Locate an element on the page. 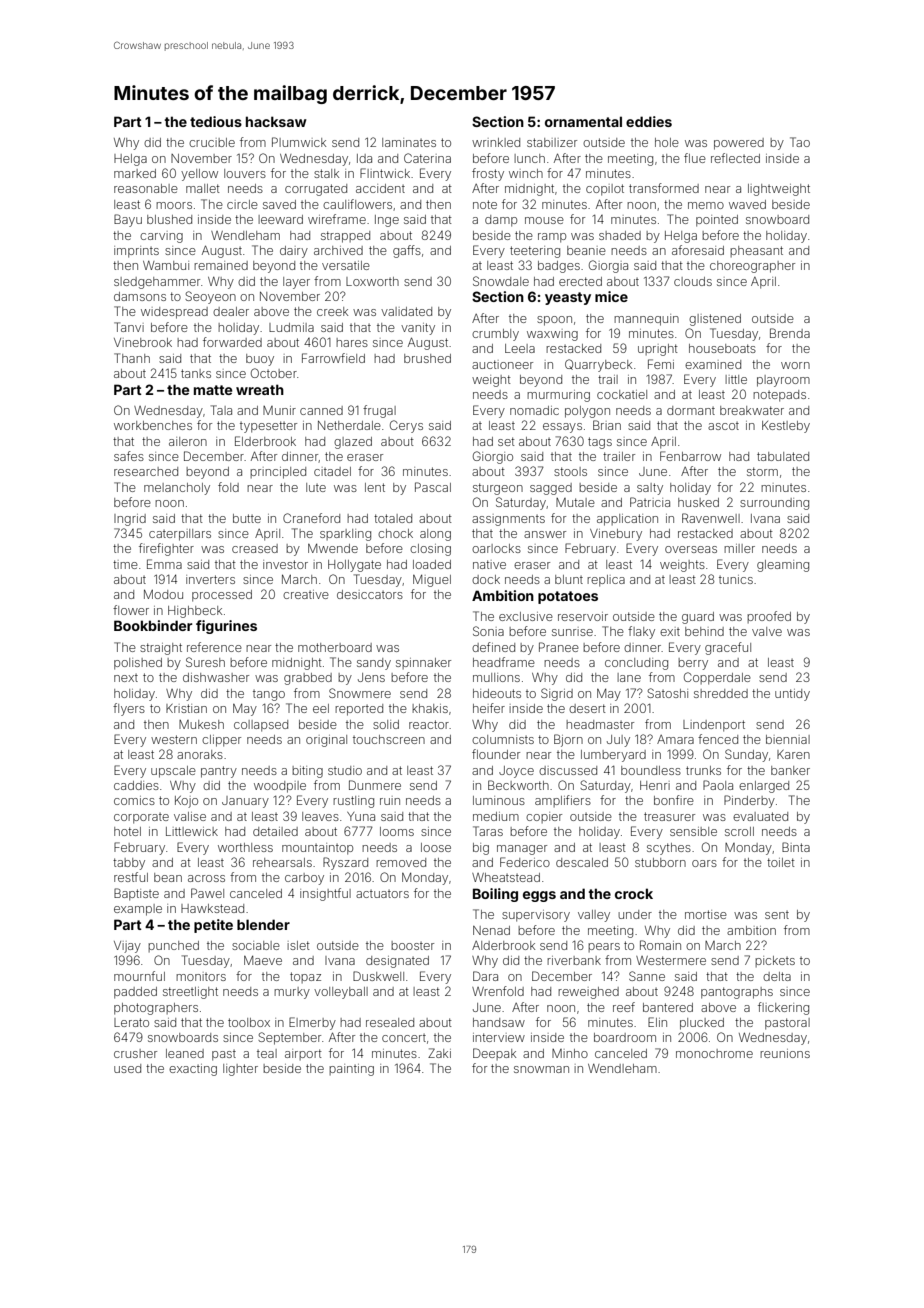  untidy is located at coordinates (792, 695).
